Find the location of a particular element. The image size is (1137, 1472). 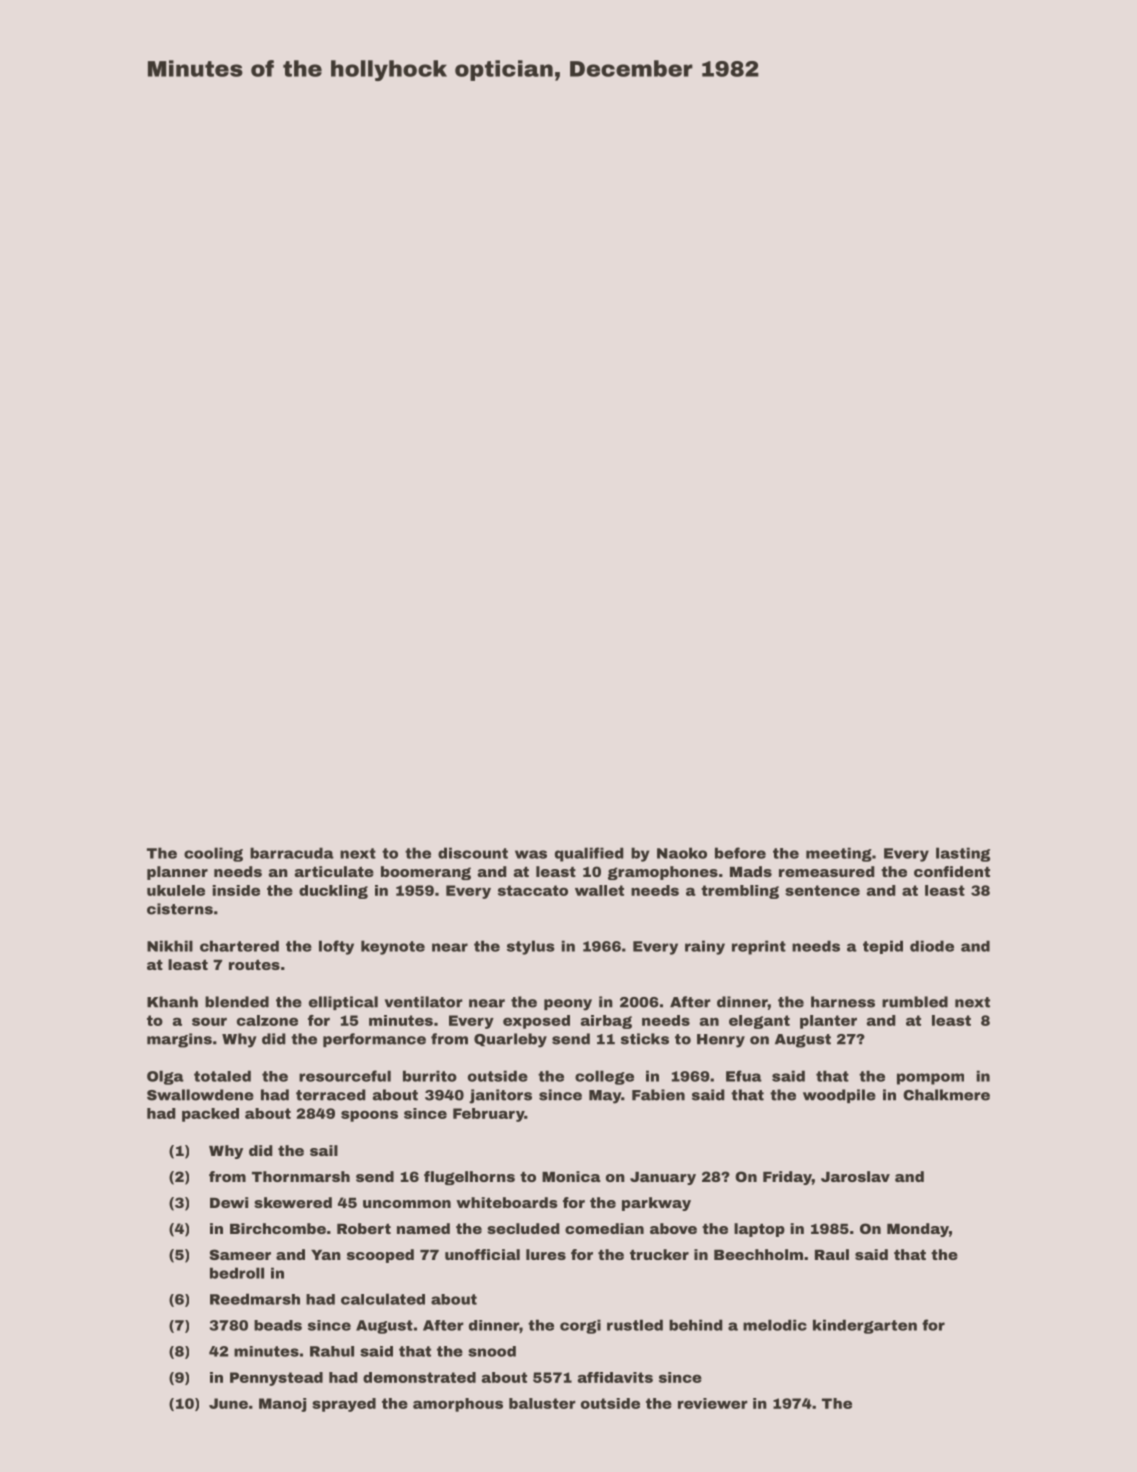

inside is located at coordinates (236, 890).
